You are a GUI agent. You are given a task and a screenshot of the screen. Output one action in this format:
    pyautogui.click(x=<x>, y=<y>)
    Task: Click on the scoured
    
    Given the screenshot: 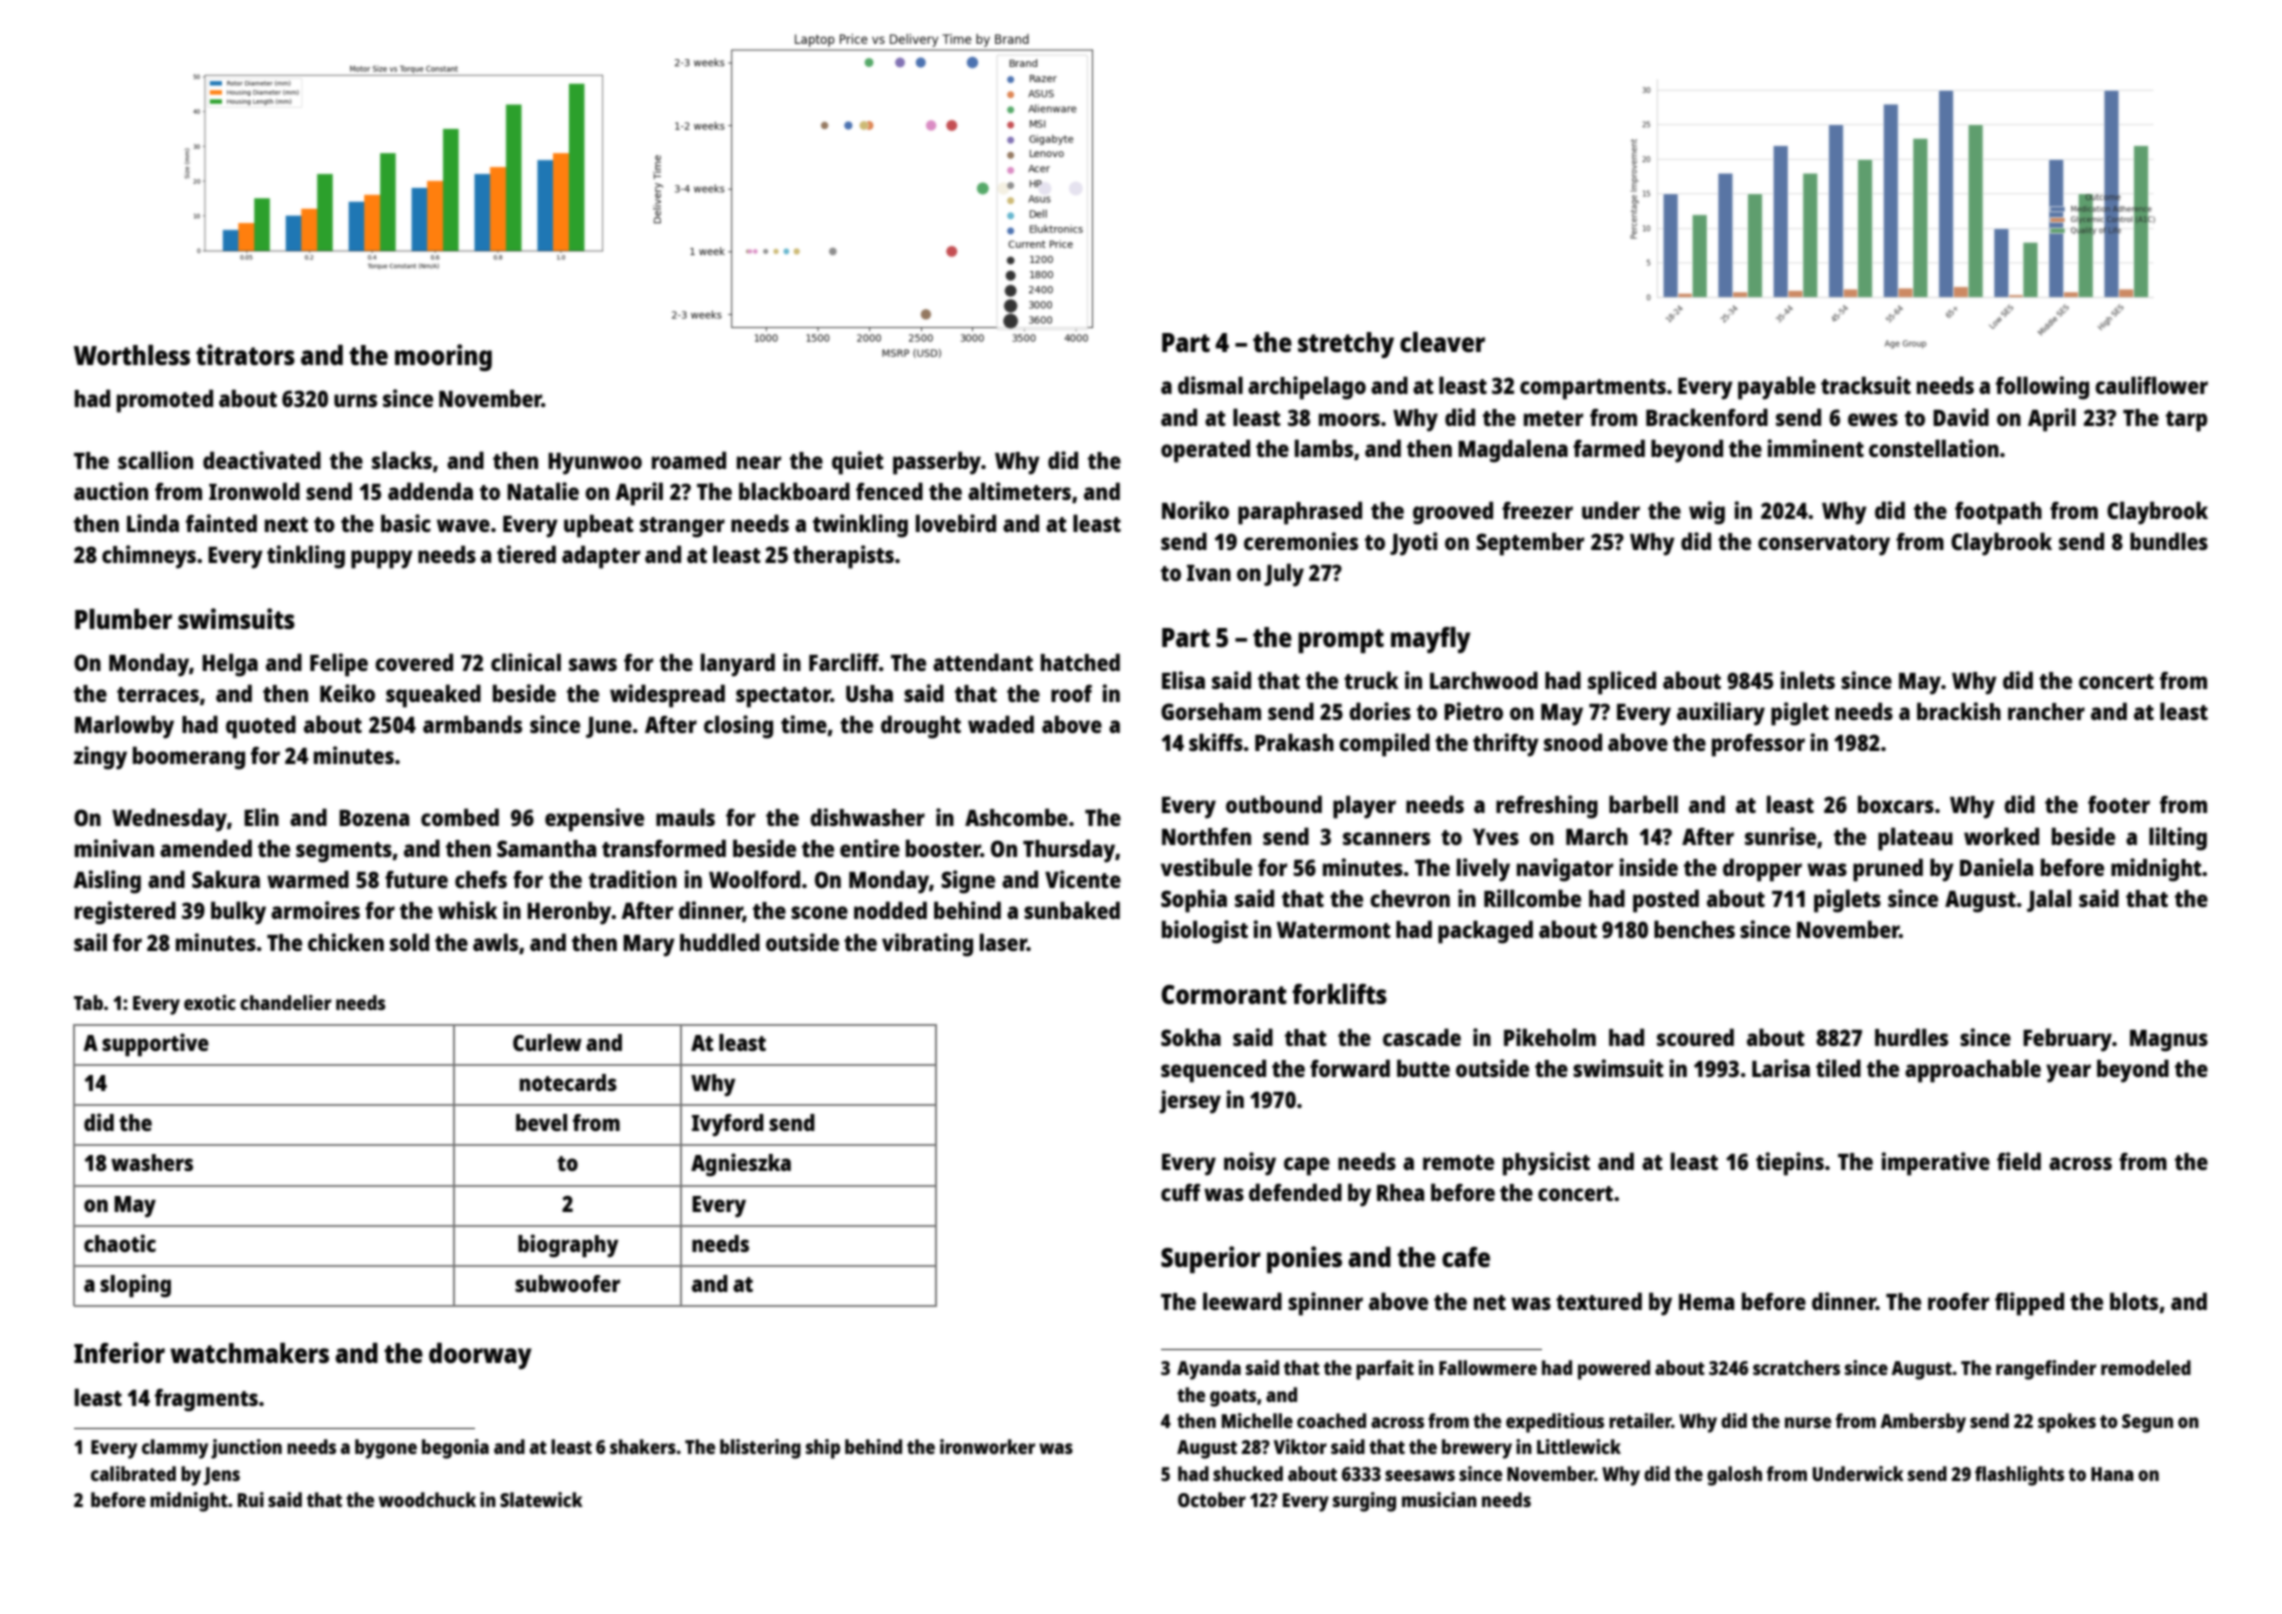 What is the action you would take?
    pyautogui.click(x=1695, y=1037)
